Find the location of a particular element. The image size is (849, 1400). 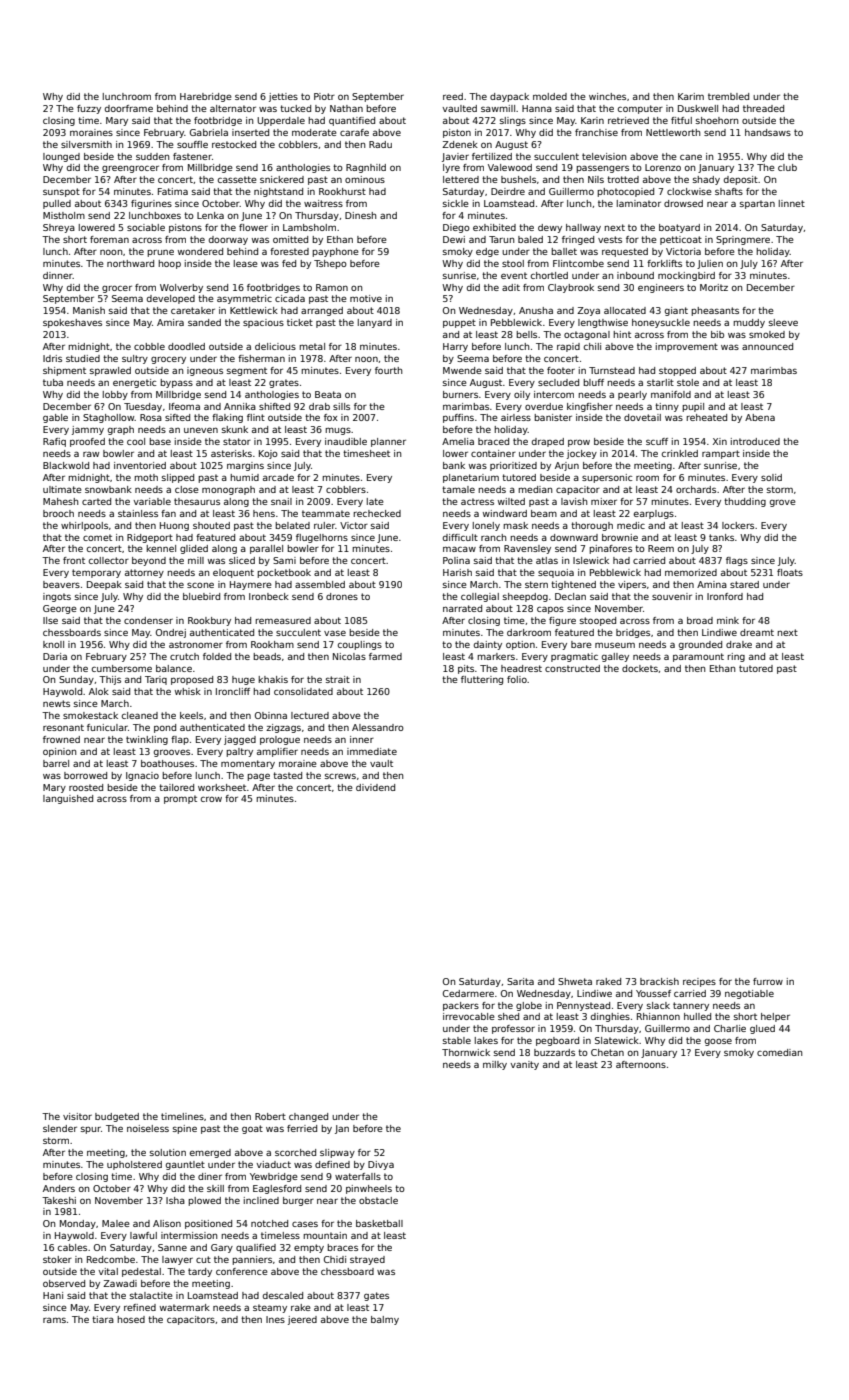

spine is located at coordinates (185, 1129).
